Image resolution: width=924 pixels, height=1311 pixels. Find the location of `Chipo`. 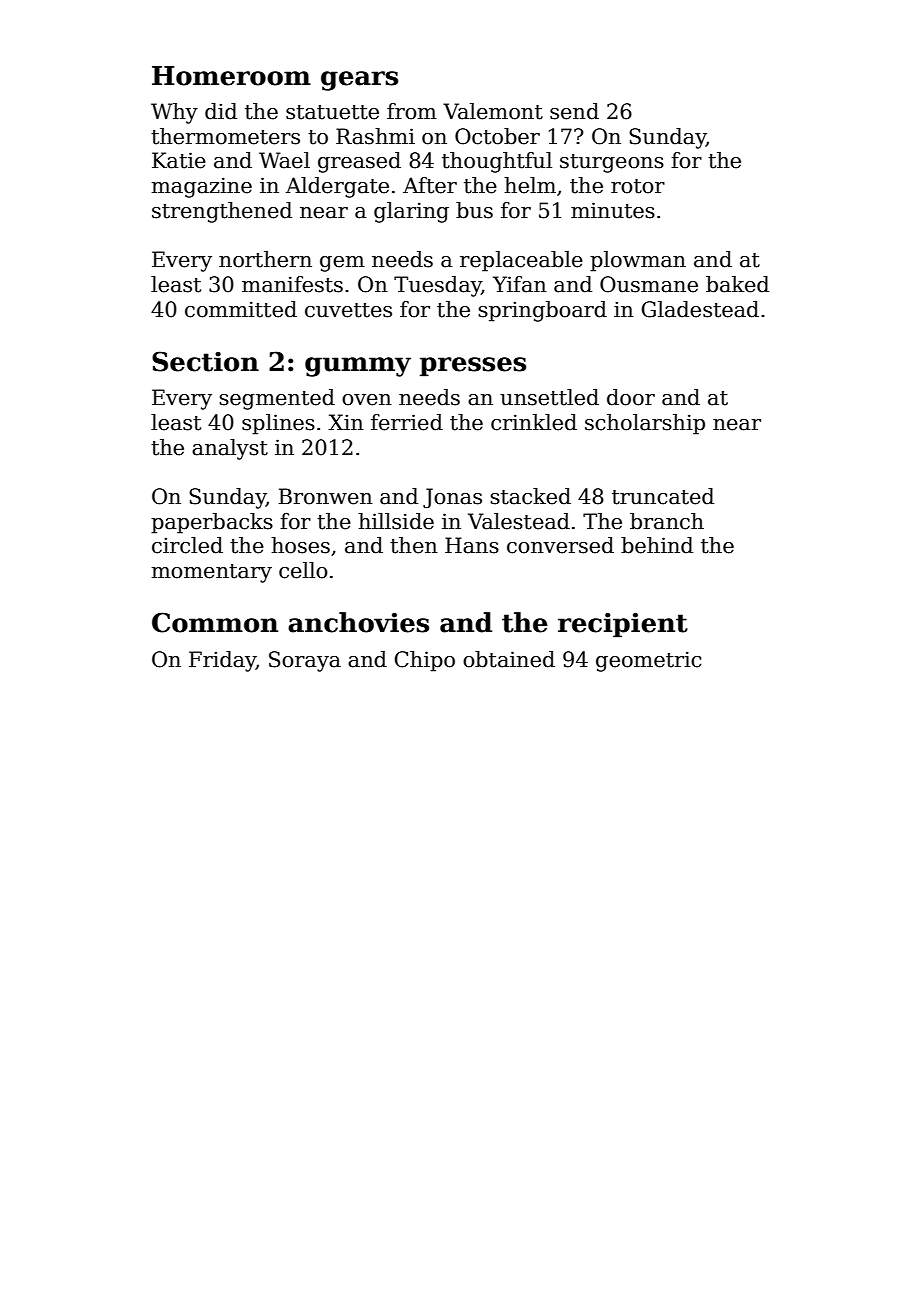

Chipo is located at coordinates (424, 661).
